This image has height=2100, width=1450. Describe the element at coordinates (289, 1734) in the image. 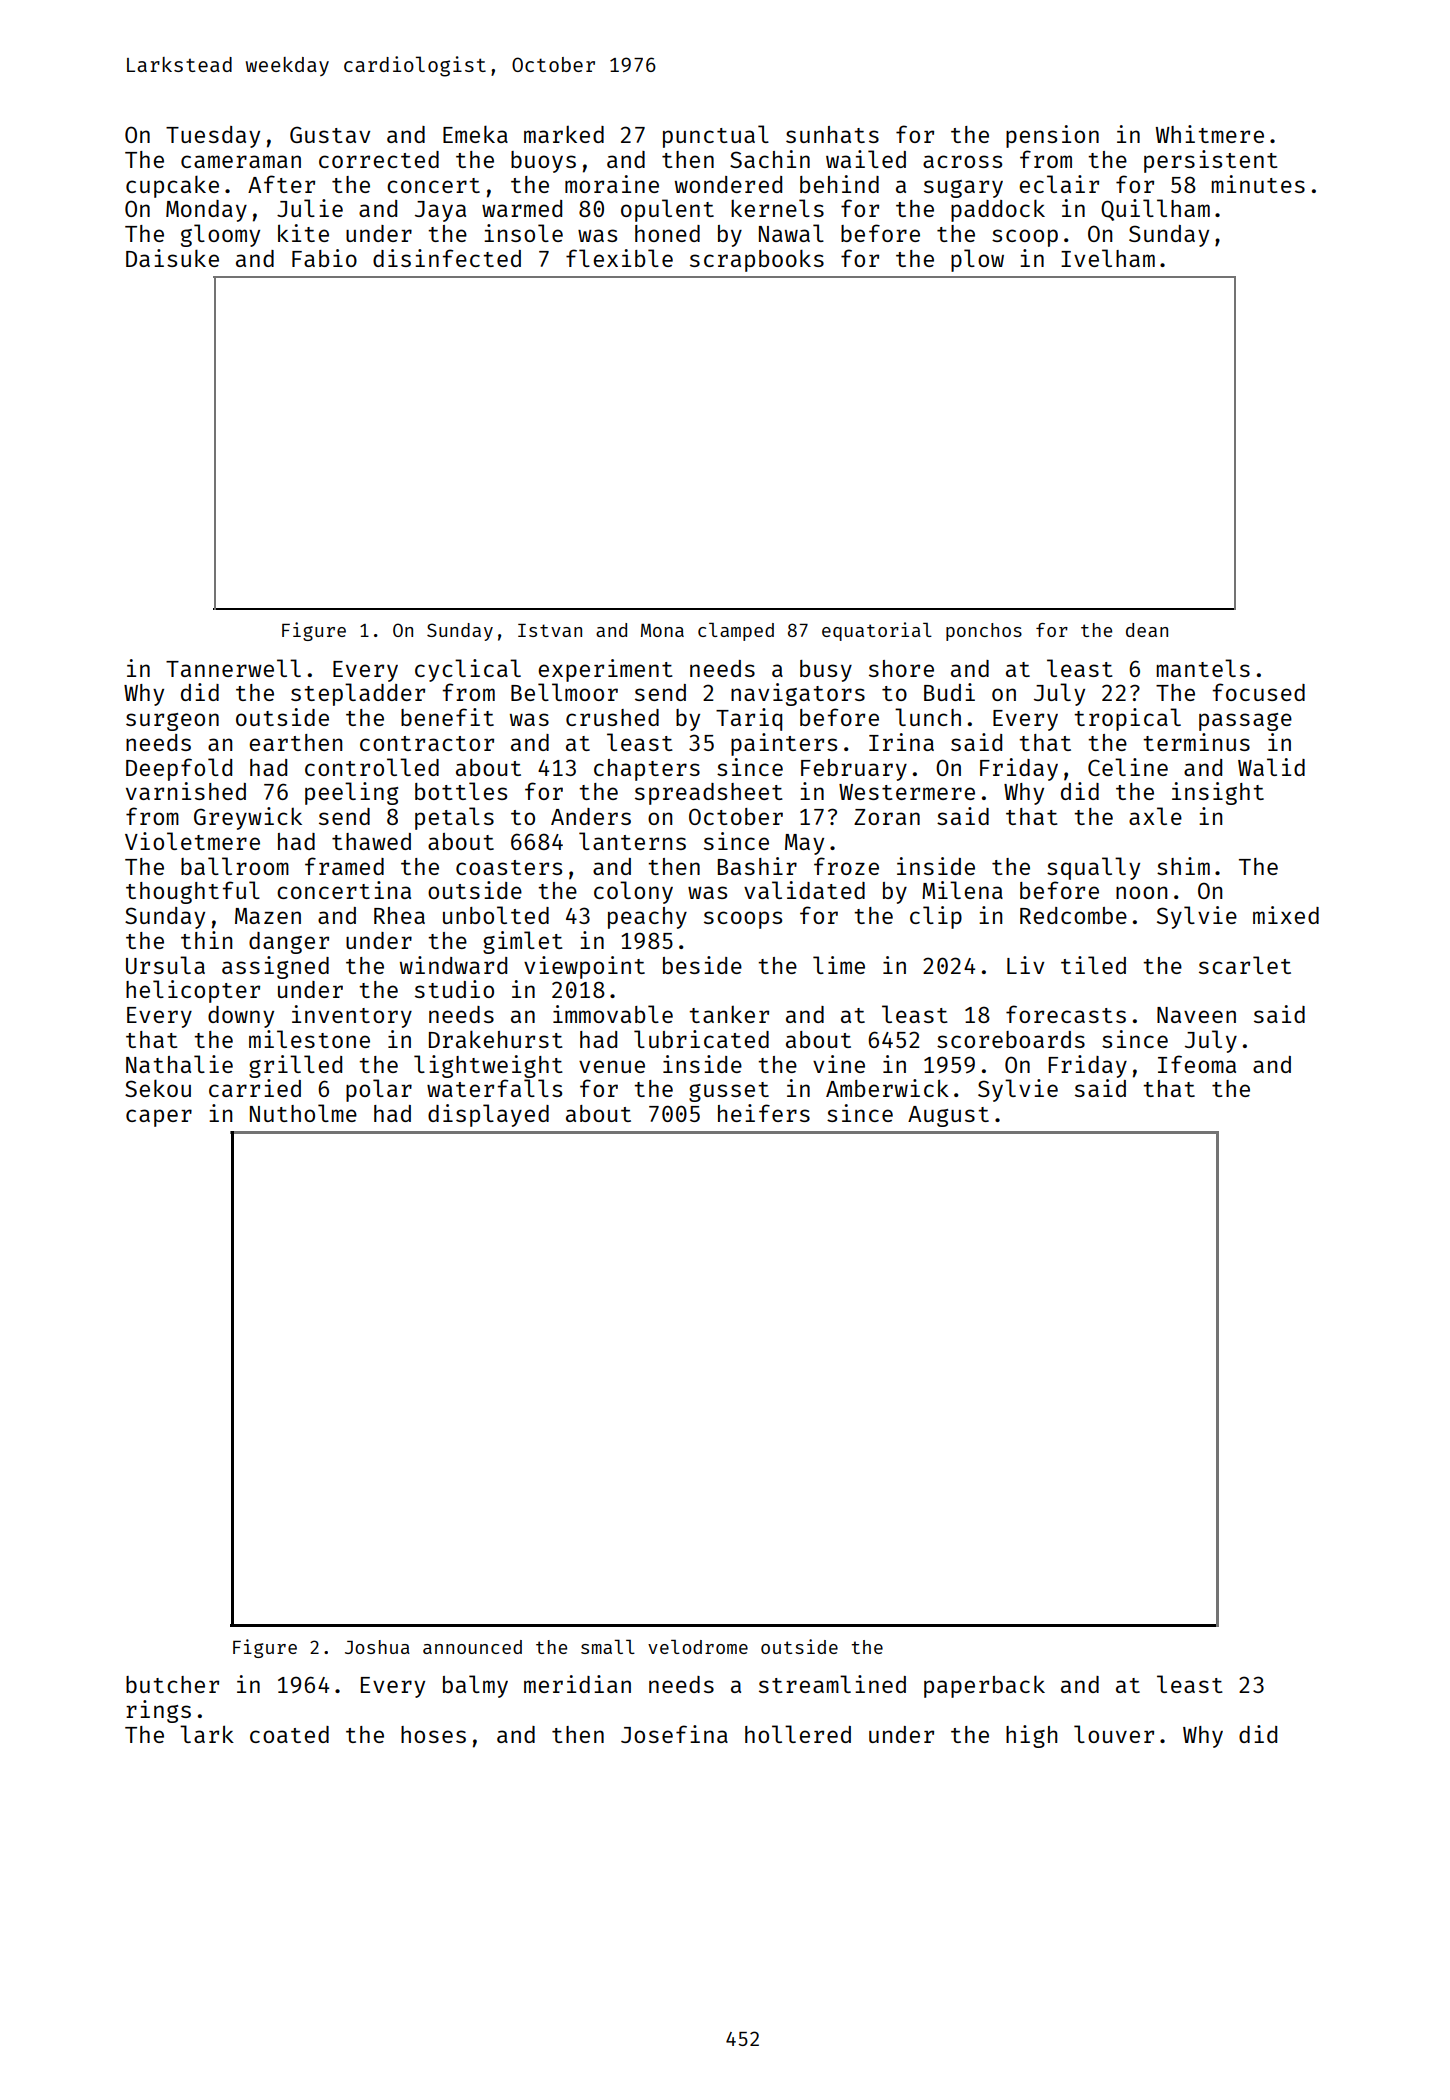

I see `coated` at that location.
